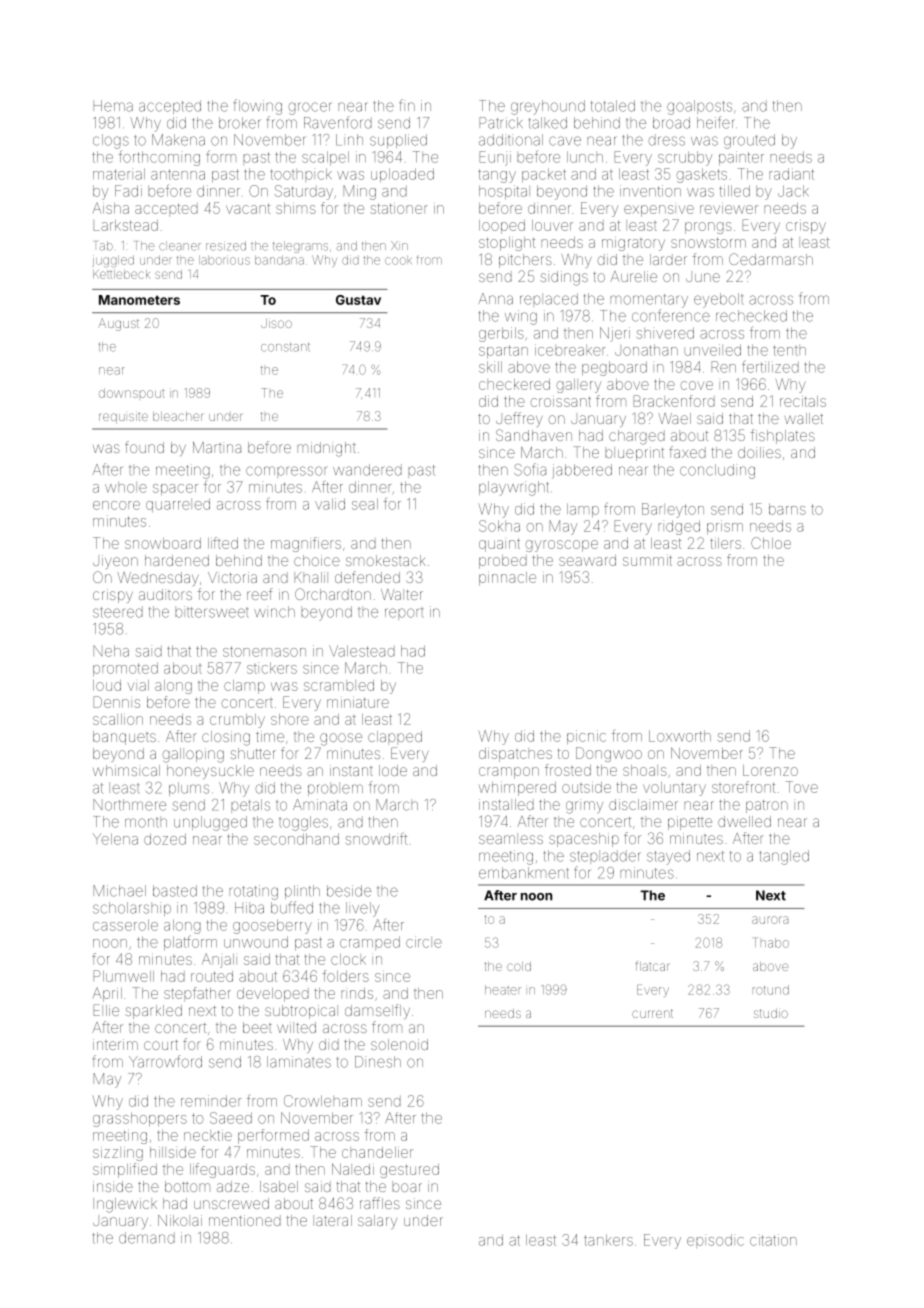  I want to click on Chloe, so click(771, 543).
